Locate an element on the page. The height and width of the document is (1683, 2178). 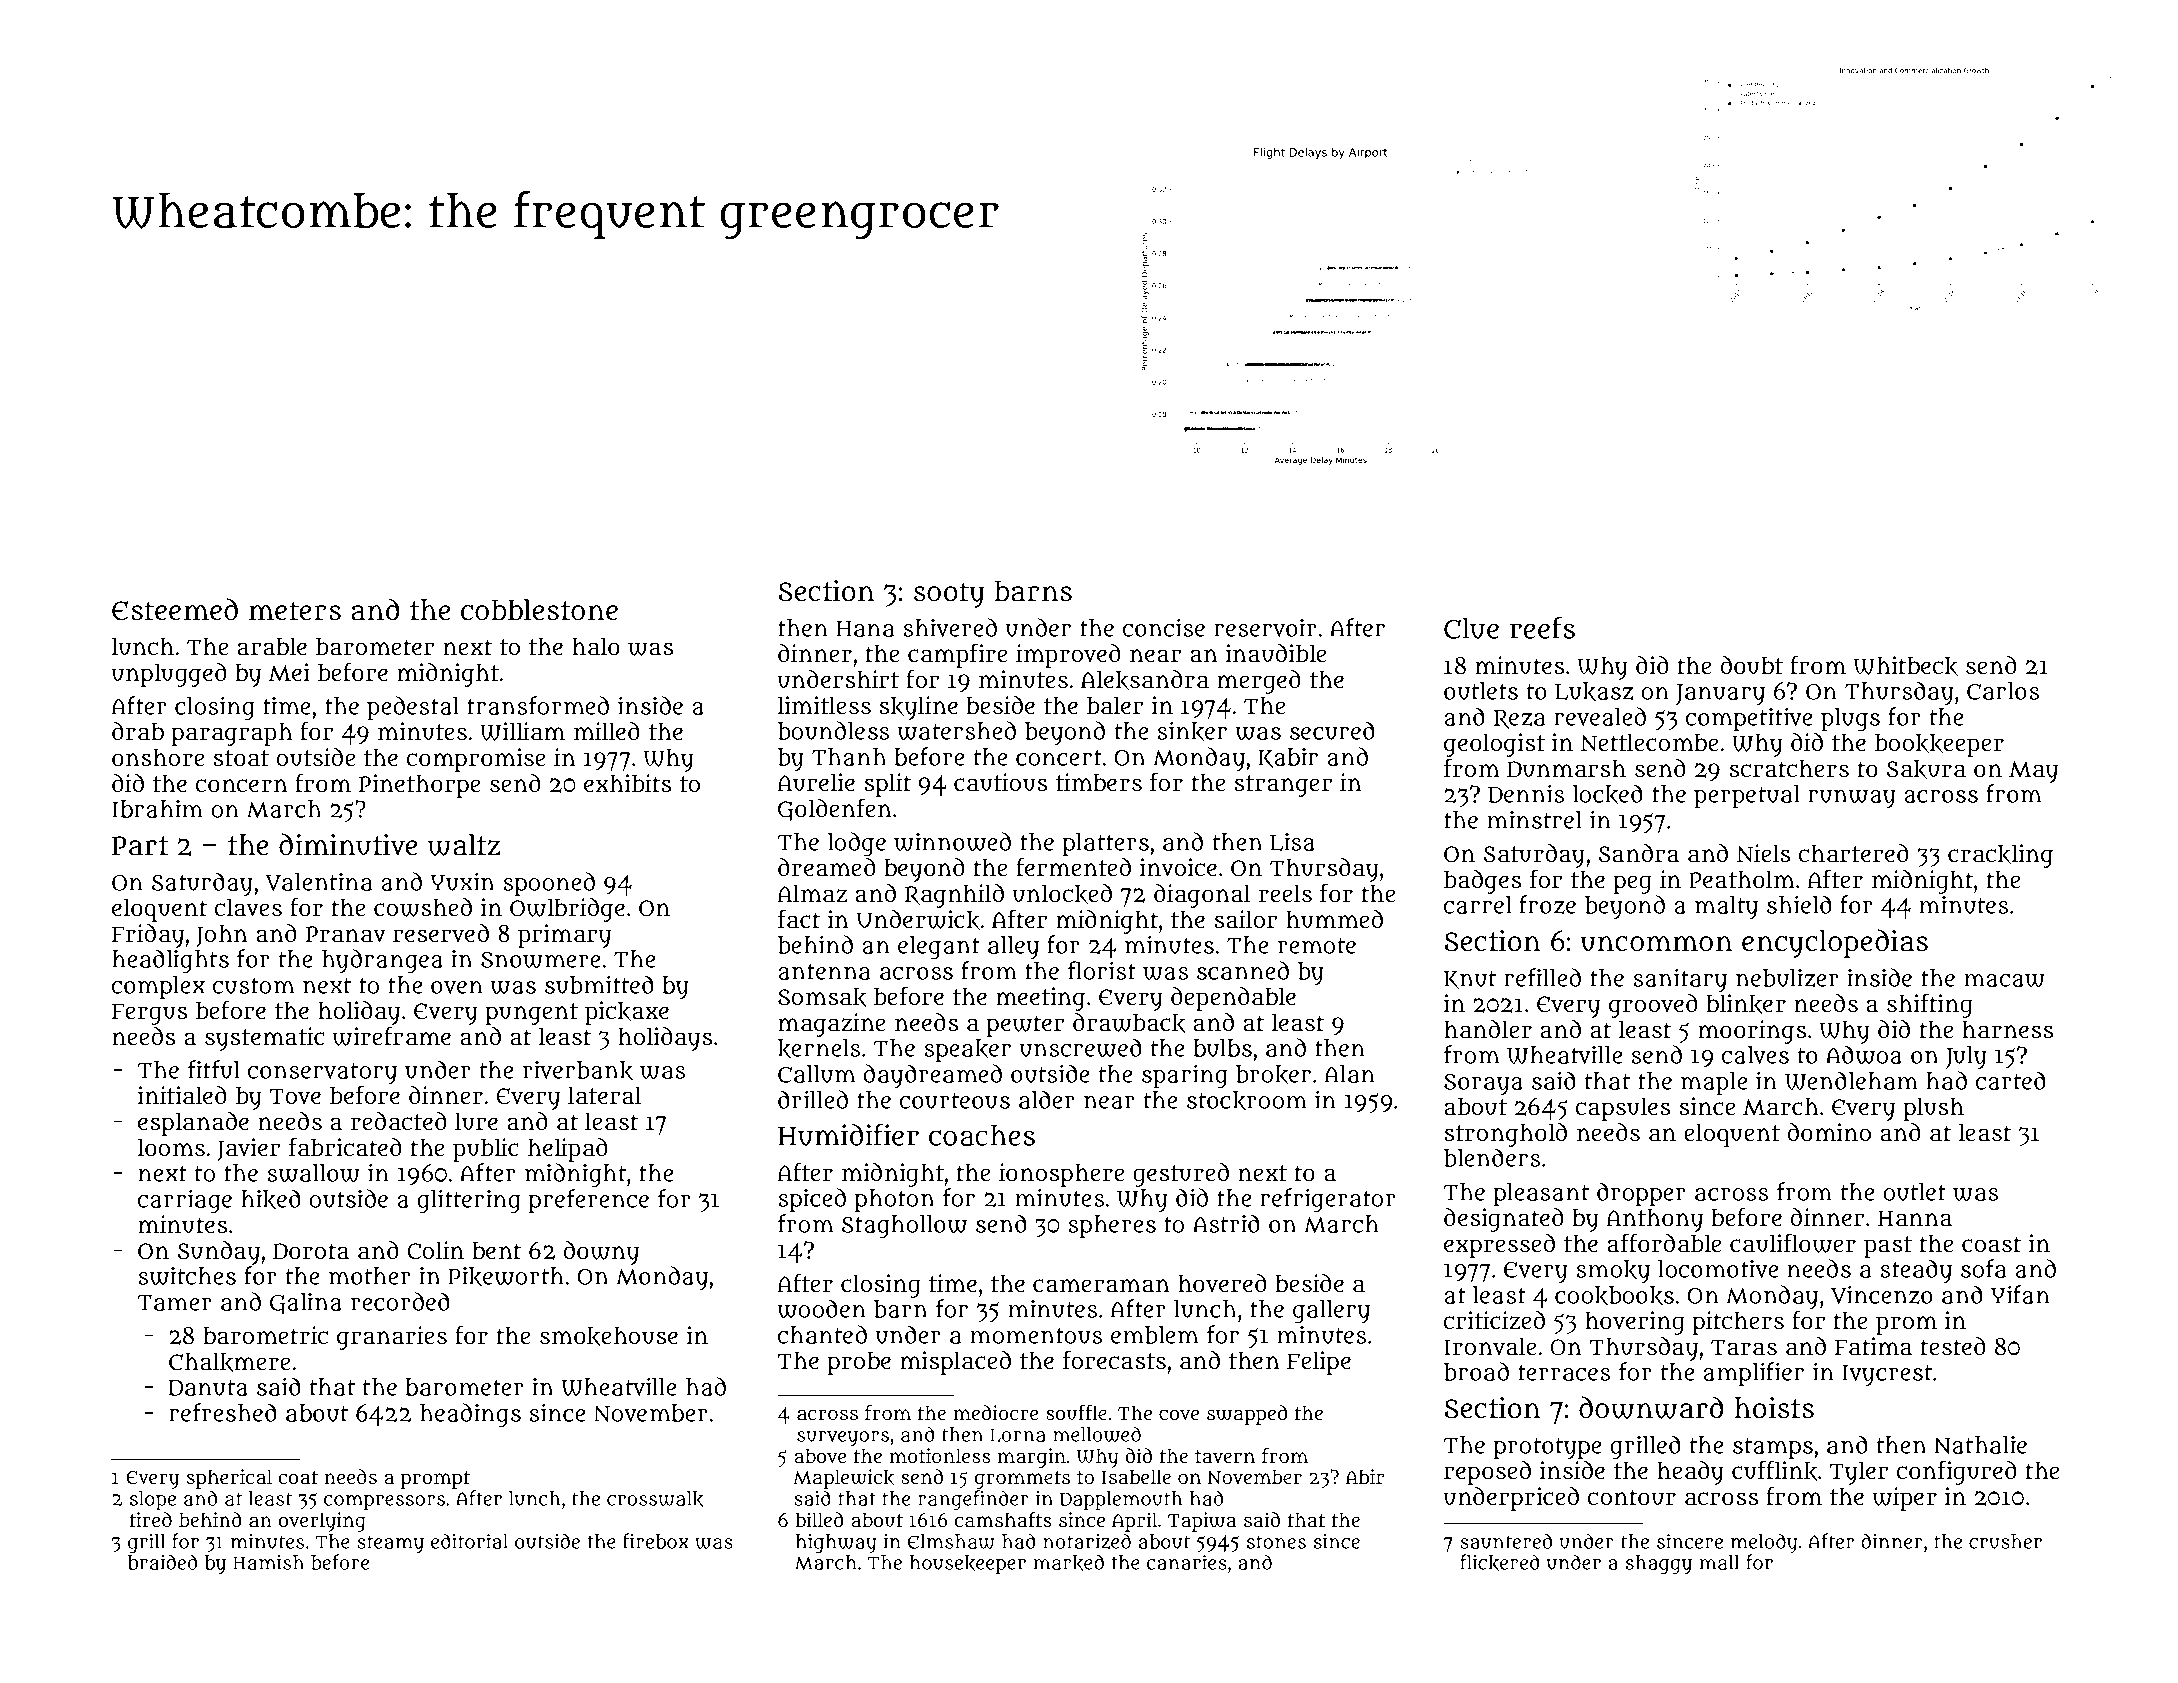
downy is located at coordinates (601, 1253).
